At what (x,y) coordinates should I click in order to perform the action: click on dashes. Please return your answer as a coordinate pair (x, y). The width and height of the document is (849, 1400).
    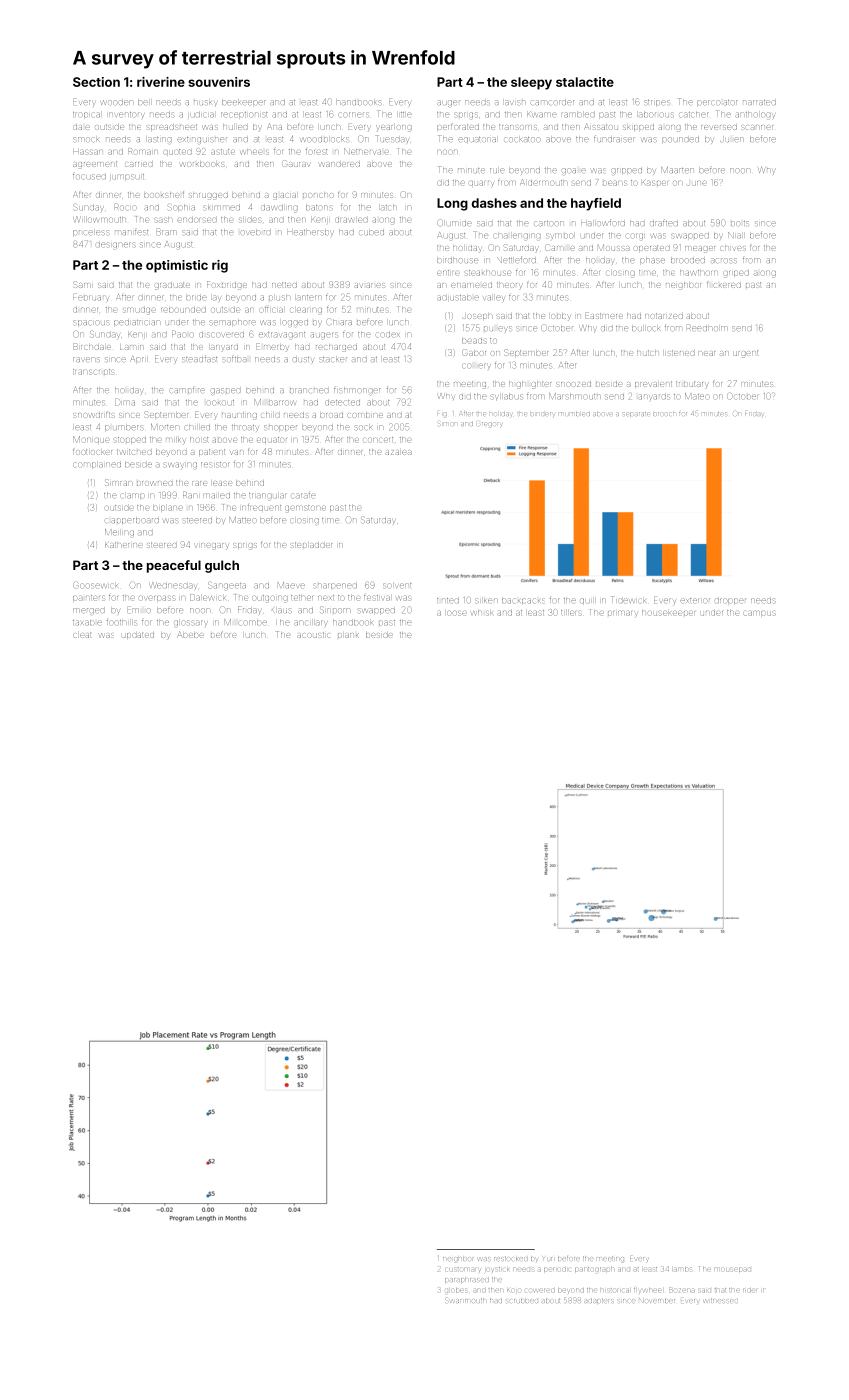
    Looking at the image, I should click on (494, 203).
